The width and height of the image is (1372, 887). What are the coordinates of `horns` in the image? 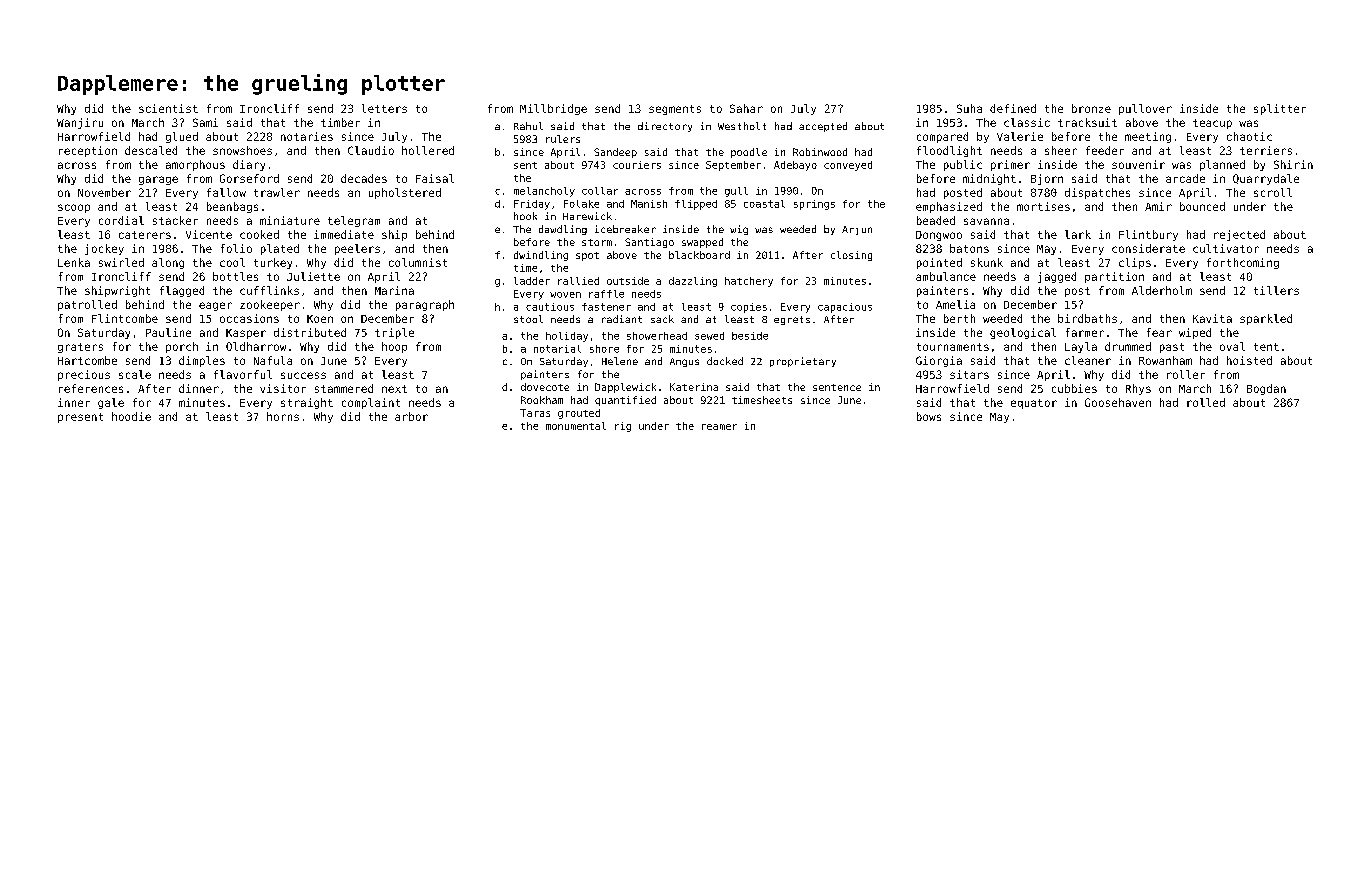 It's located at (283, 416).
